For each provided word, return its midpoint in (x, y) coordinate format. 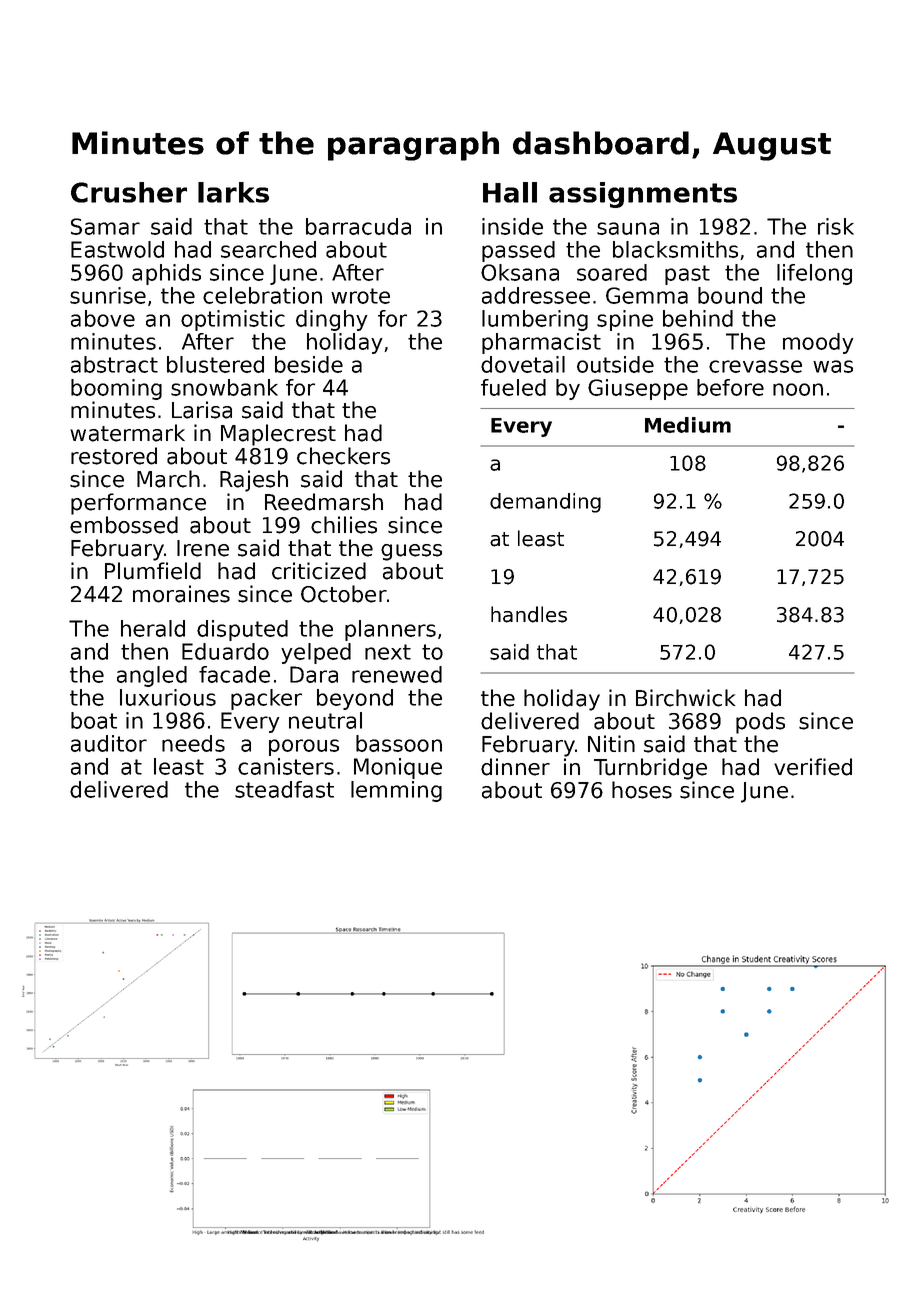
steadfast (284, 789)
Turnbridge (650, 769)
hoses (642, 790)
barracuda (358, 226)
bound (730, 295)
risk (836, 226)
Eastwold (117, 249)
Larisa (202, 410)
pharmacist (541, 343)
